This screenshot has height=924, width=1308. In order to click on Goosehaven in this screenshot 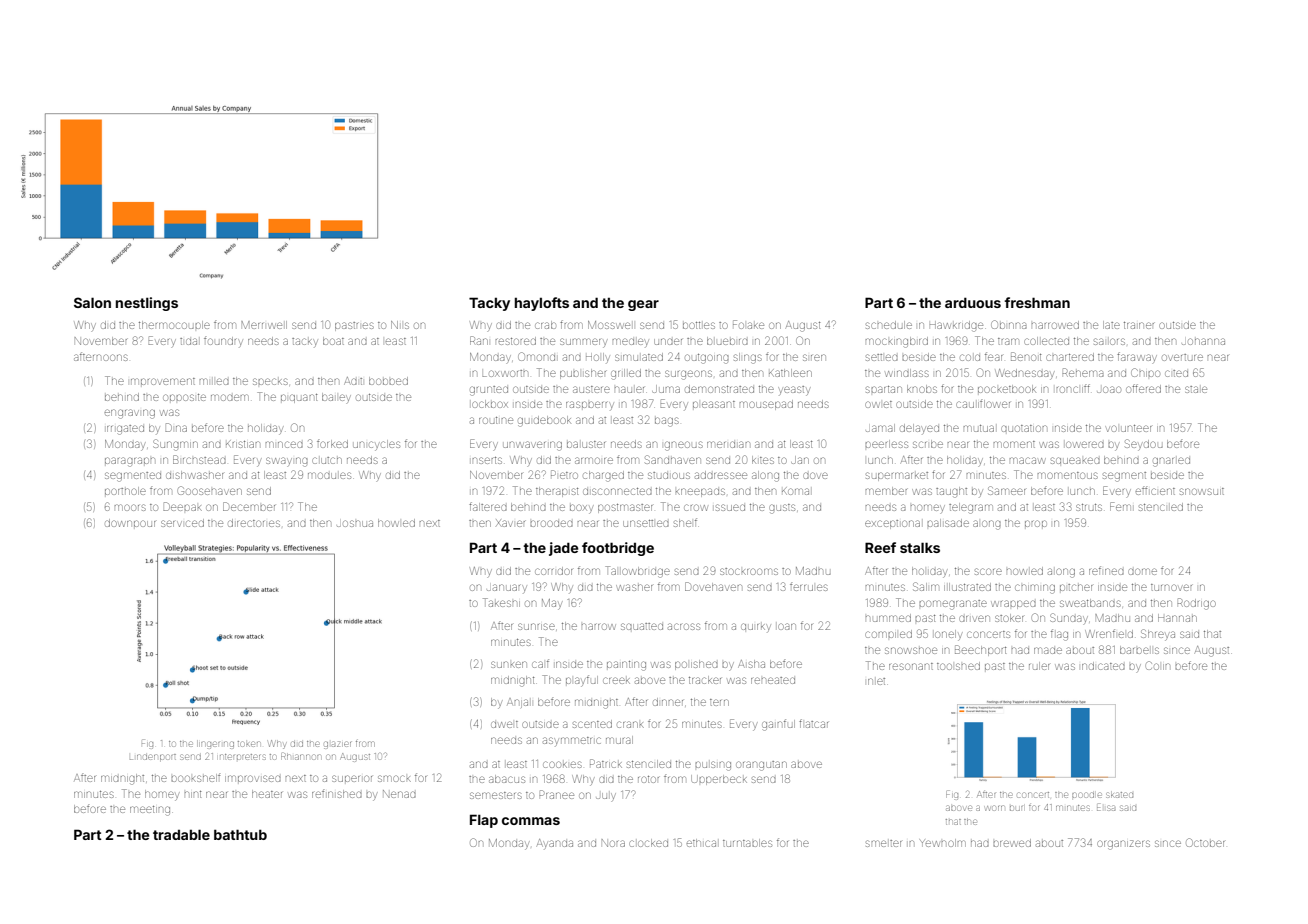, I will do `click(210, 490)`.
